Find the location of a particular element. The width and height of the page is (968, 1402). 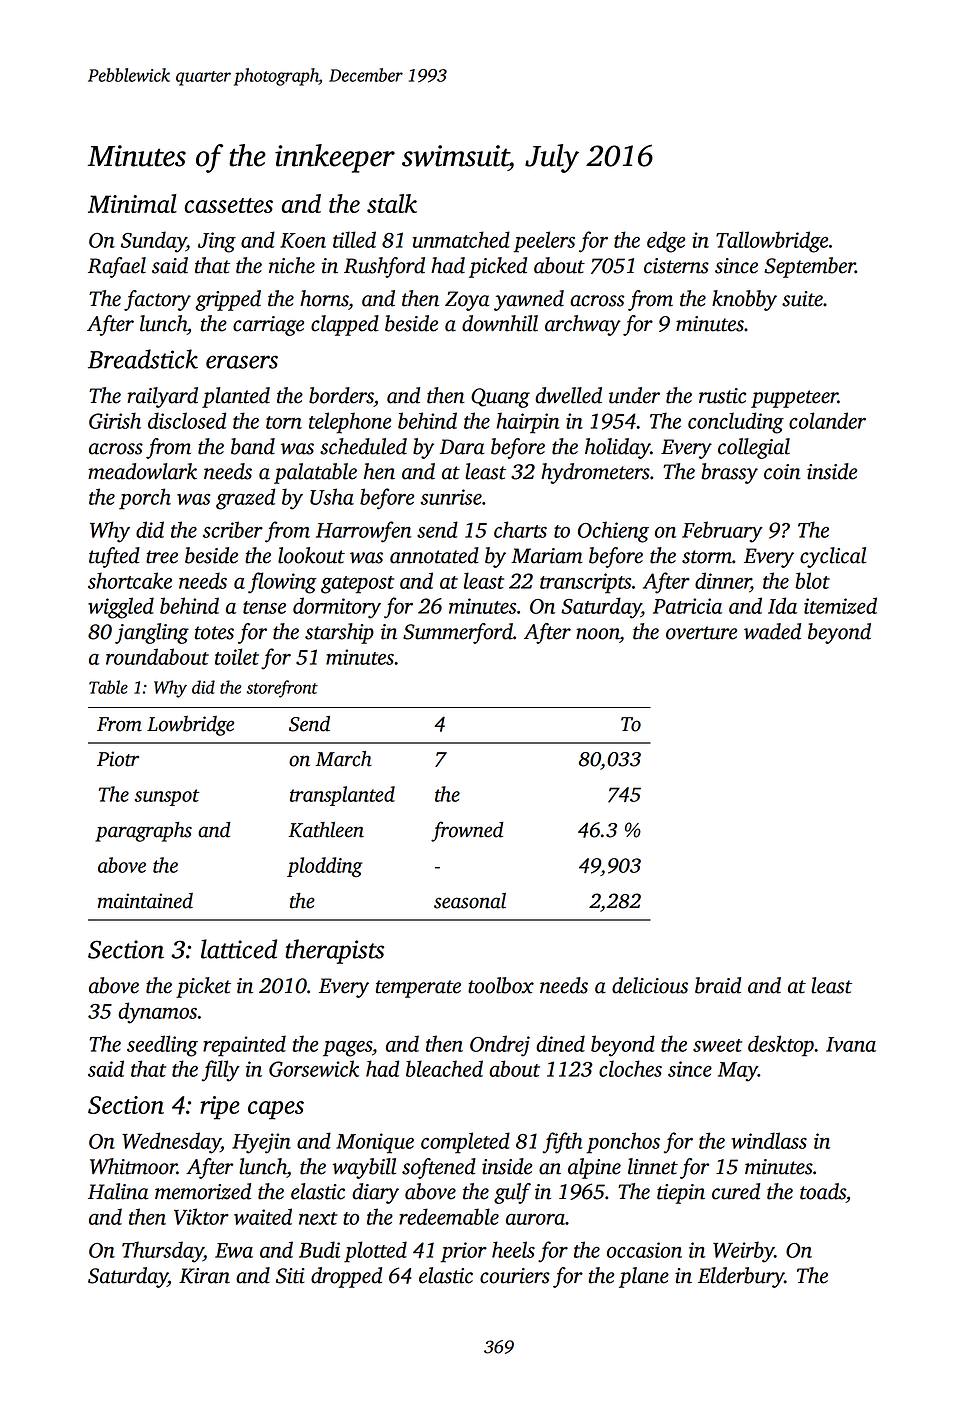

Thursday is located at coordinates (163, 1252).
